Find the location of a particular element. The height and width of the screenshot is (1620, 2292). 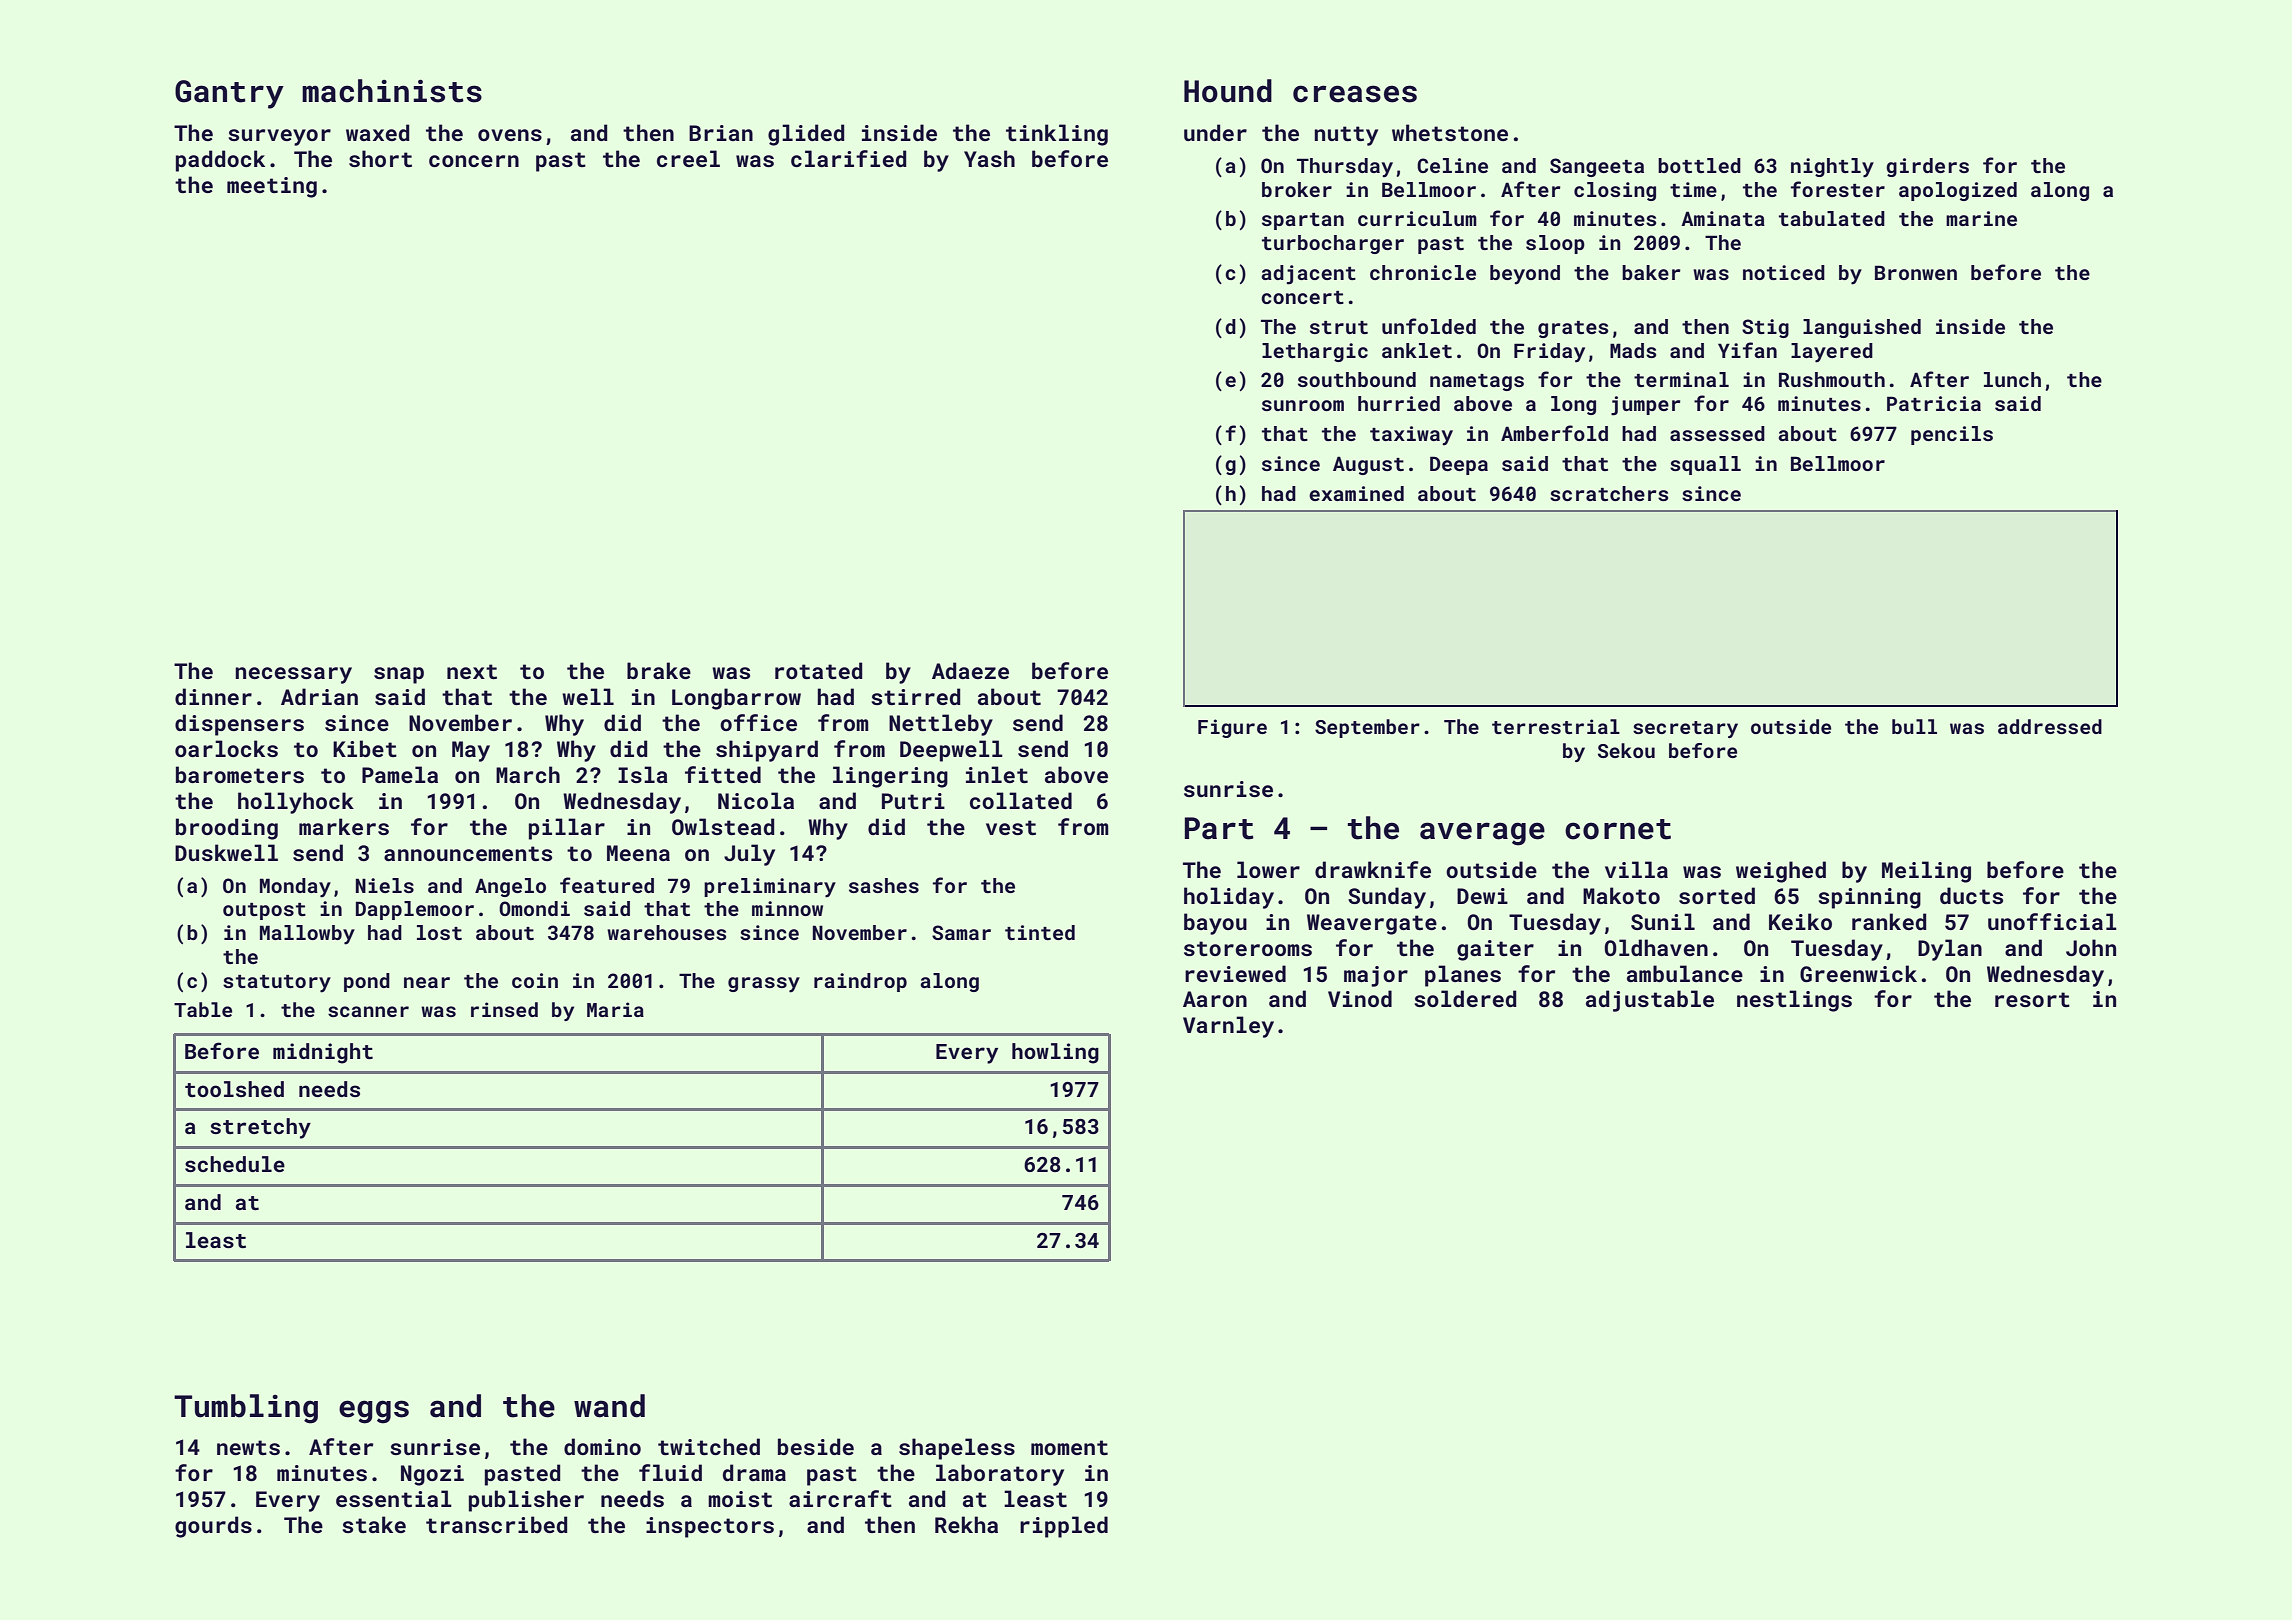

rippled is located at coordinates (1064, 1527).
